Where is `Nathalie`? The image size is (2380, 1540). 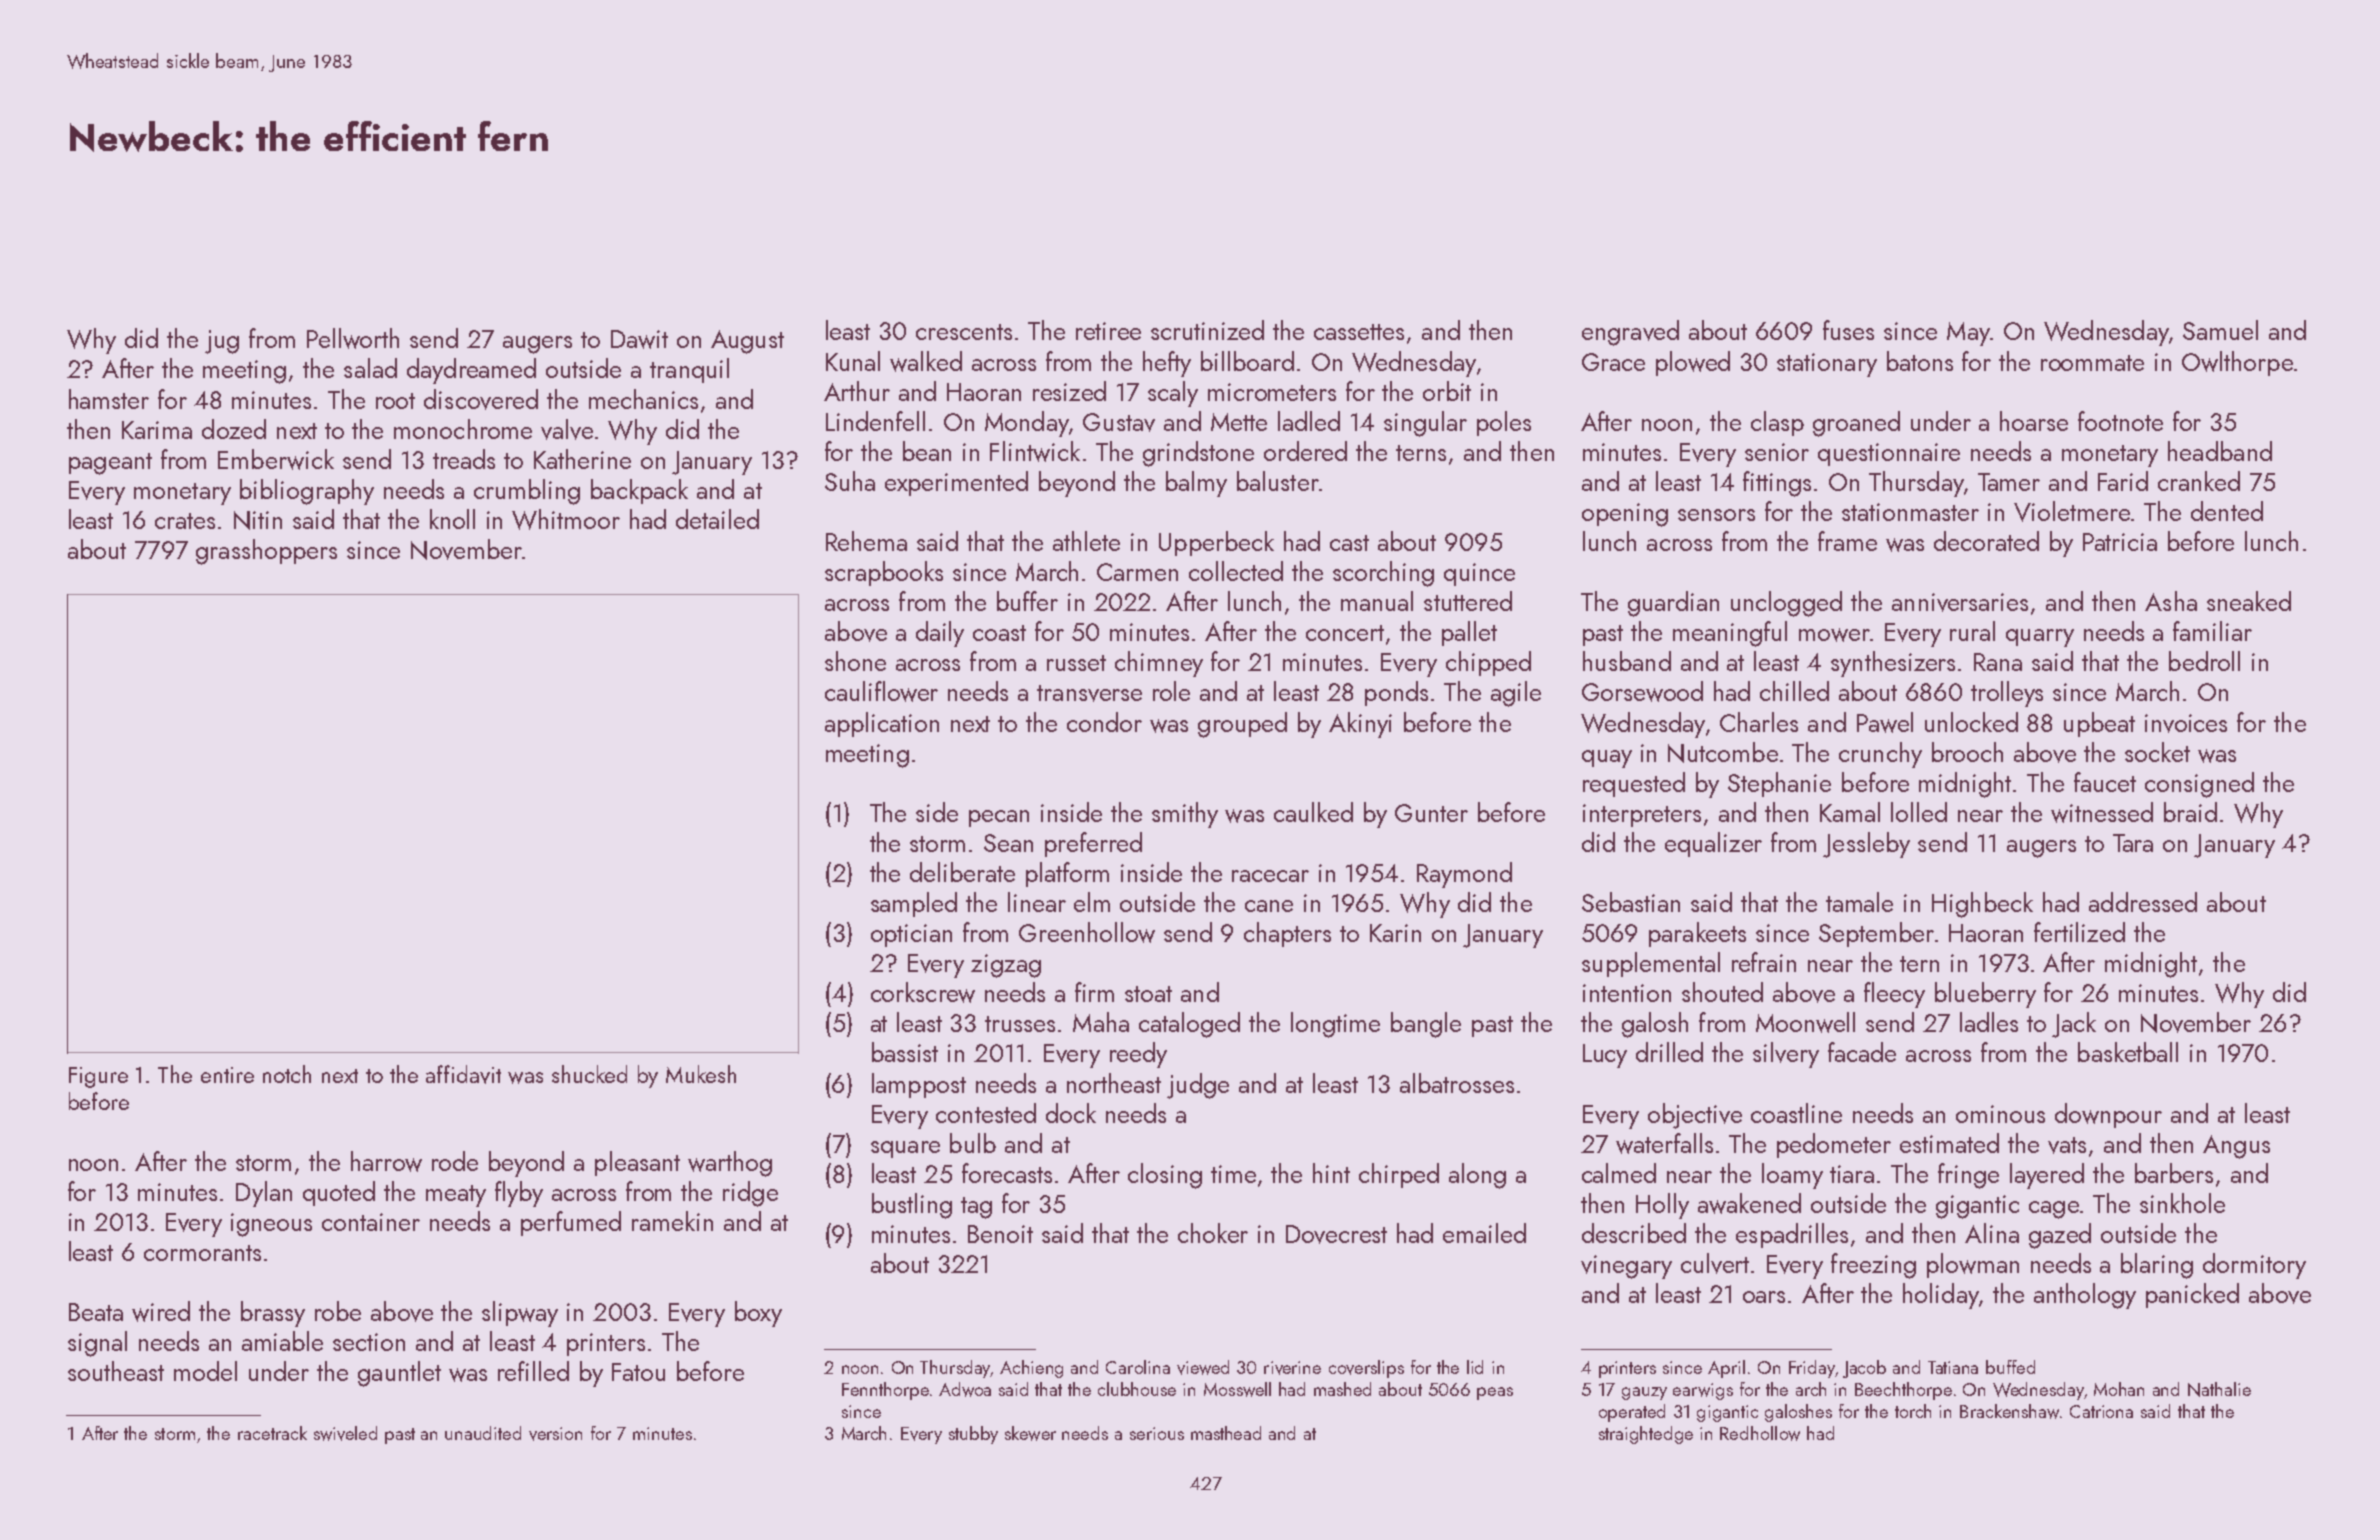
Nathalie is located at coordinates (2219, 1389).
